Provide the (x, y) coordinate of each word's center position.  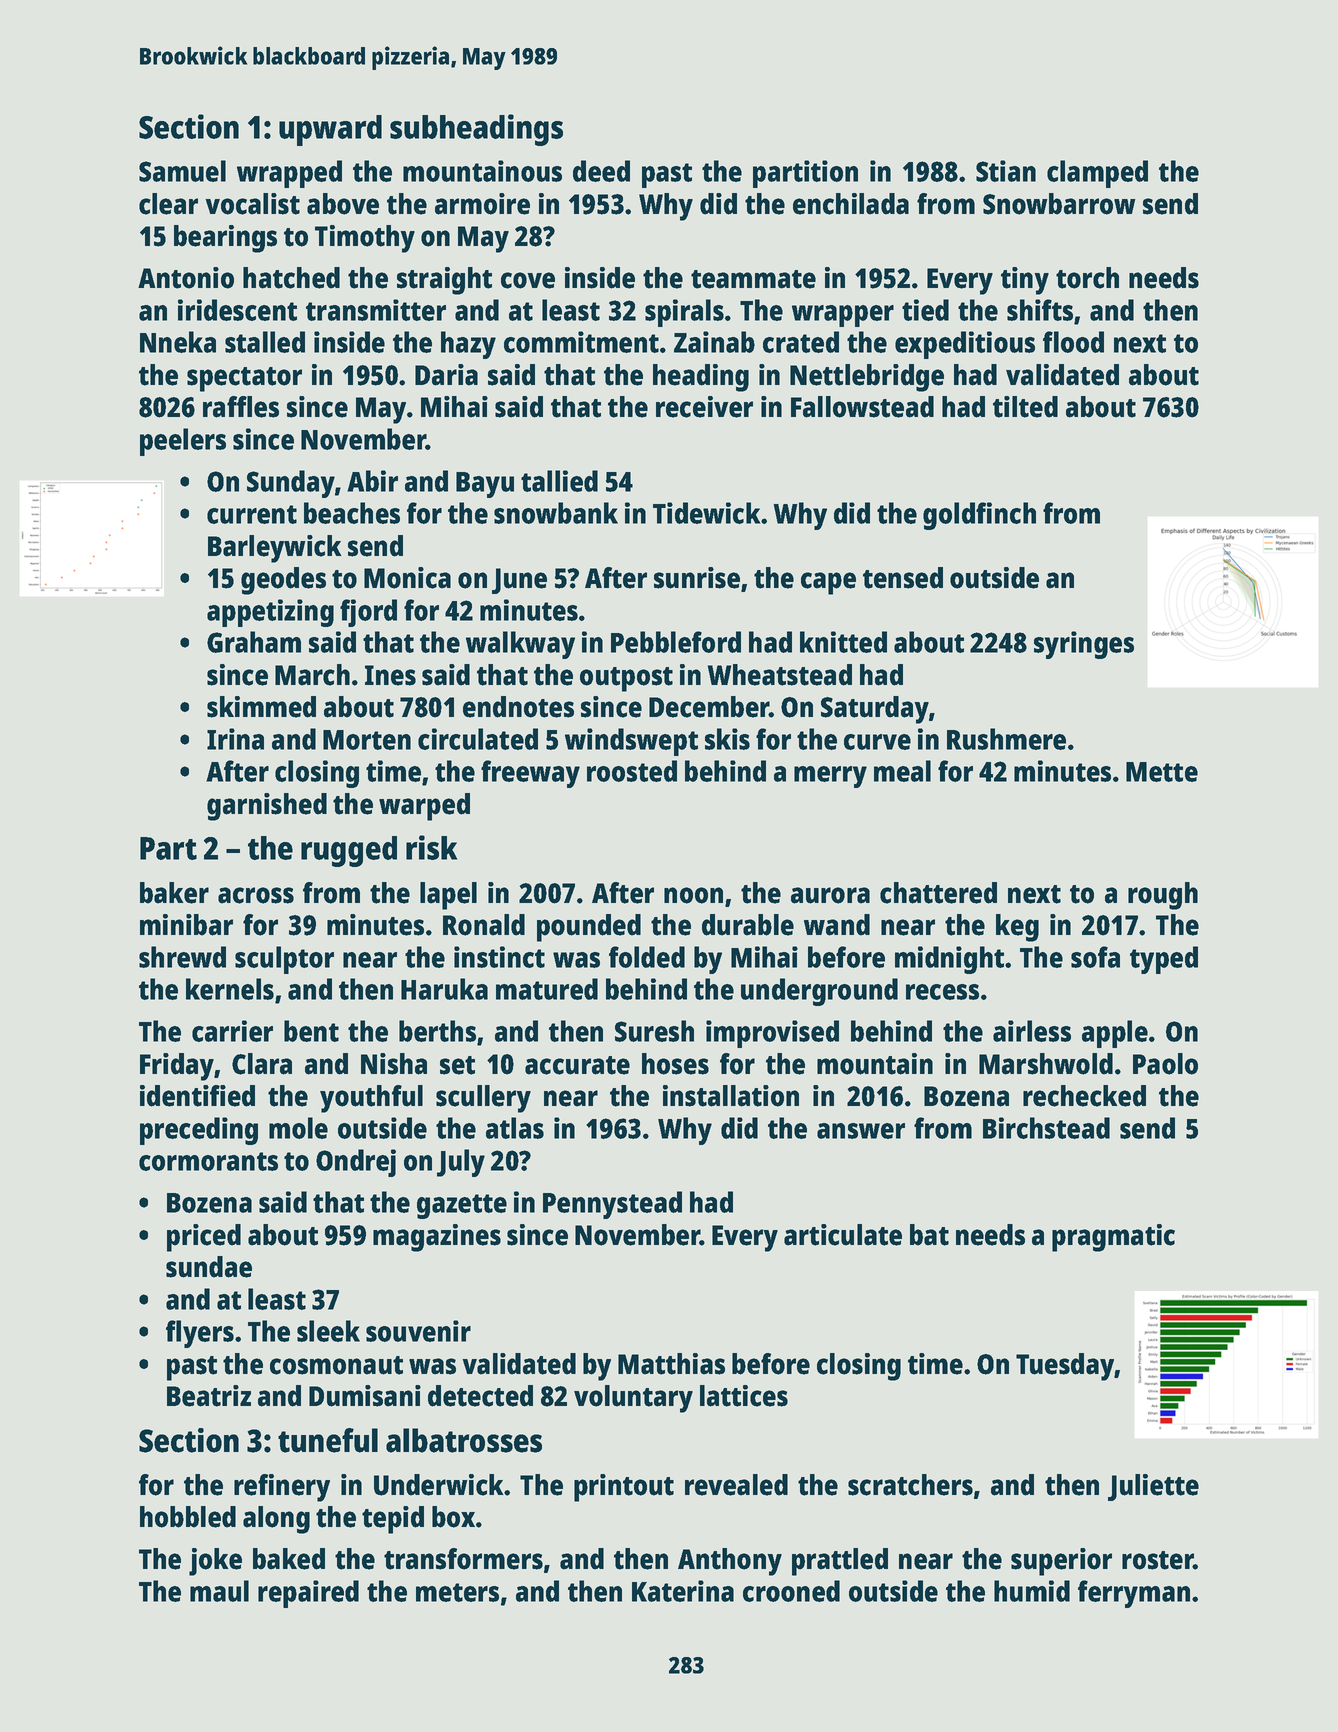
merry (830, 777)
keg (1017, 928)
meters (457, 1592)
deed (601, 171)
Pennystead (612, 1205)
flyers (200, 1334)
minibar (186, 925)
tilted (1025, 407)
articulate (843, 1235)
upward (330, 130)
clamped (1097, 174)
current (252, 514)
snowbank (556, 513)
